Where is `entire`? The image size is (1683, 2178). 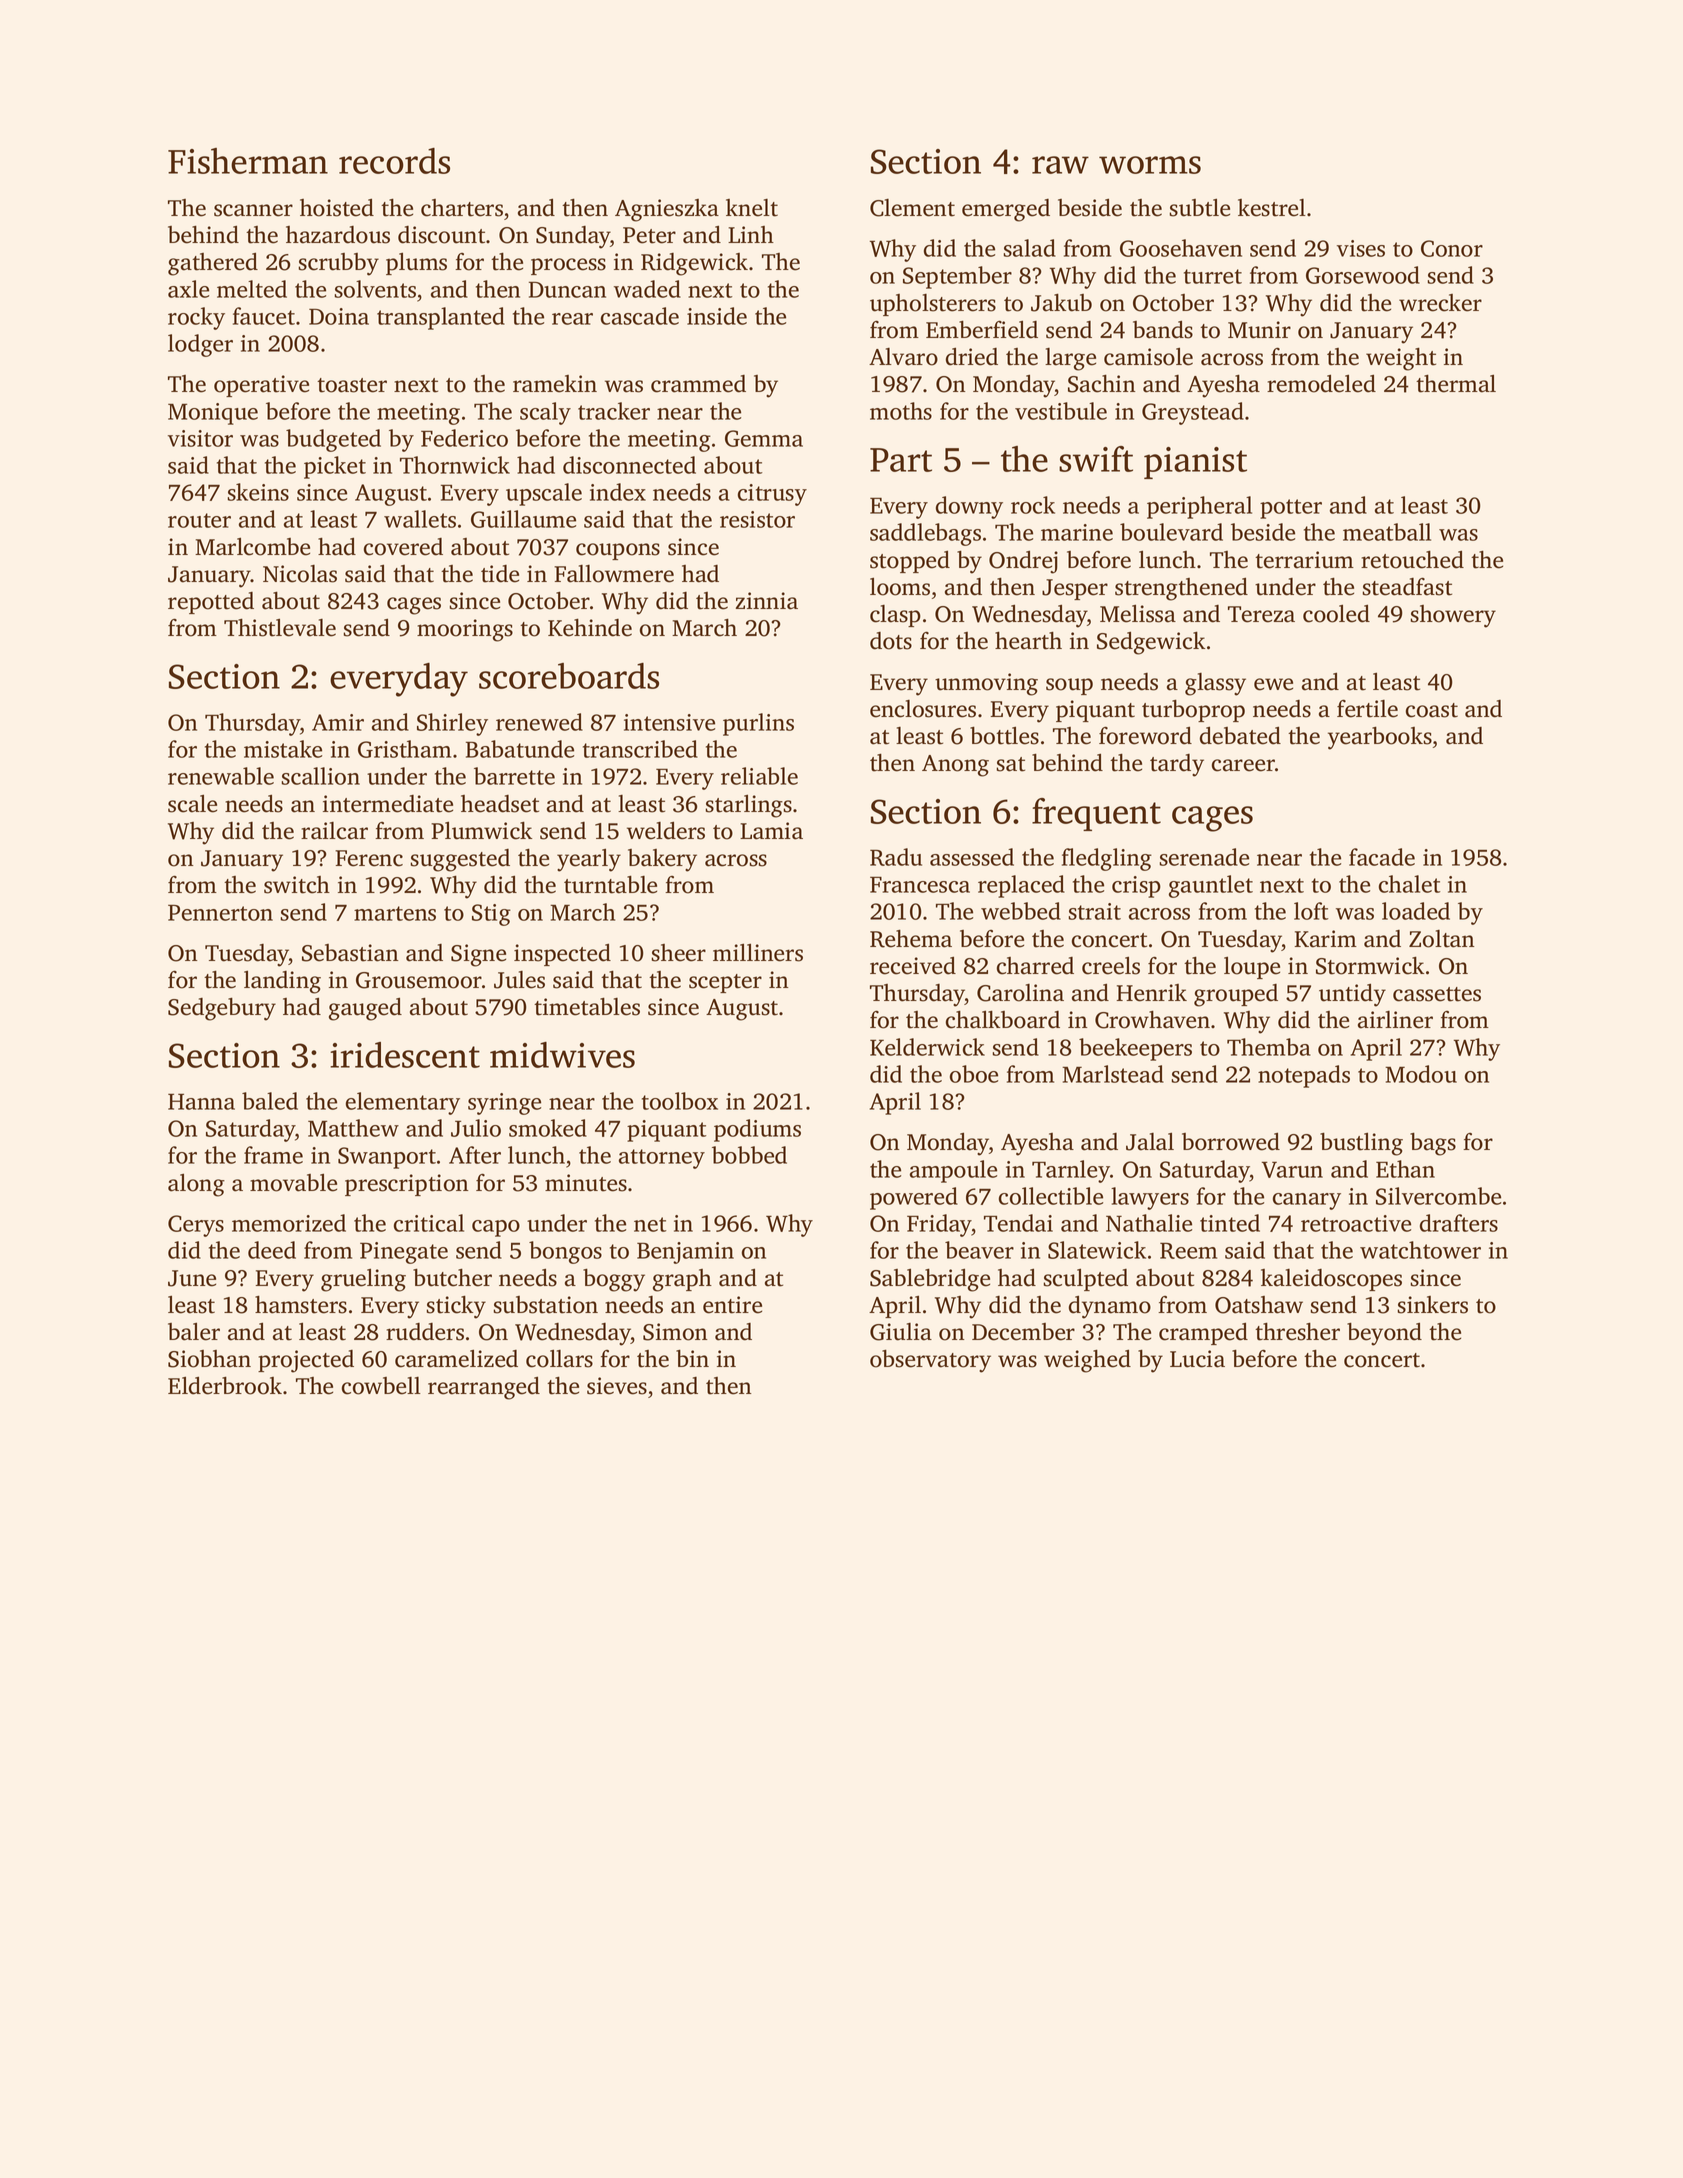
entire is located at coordinates (732, 1305).
